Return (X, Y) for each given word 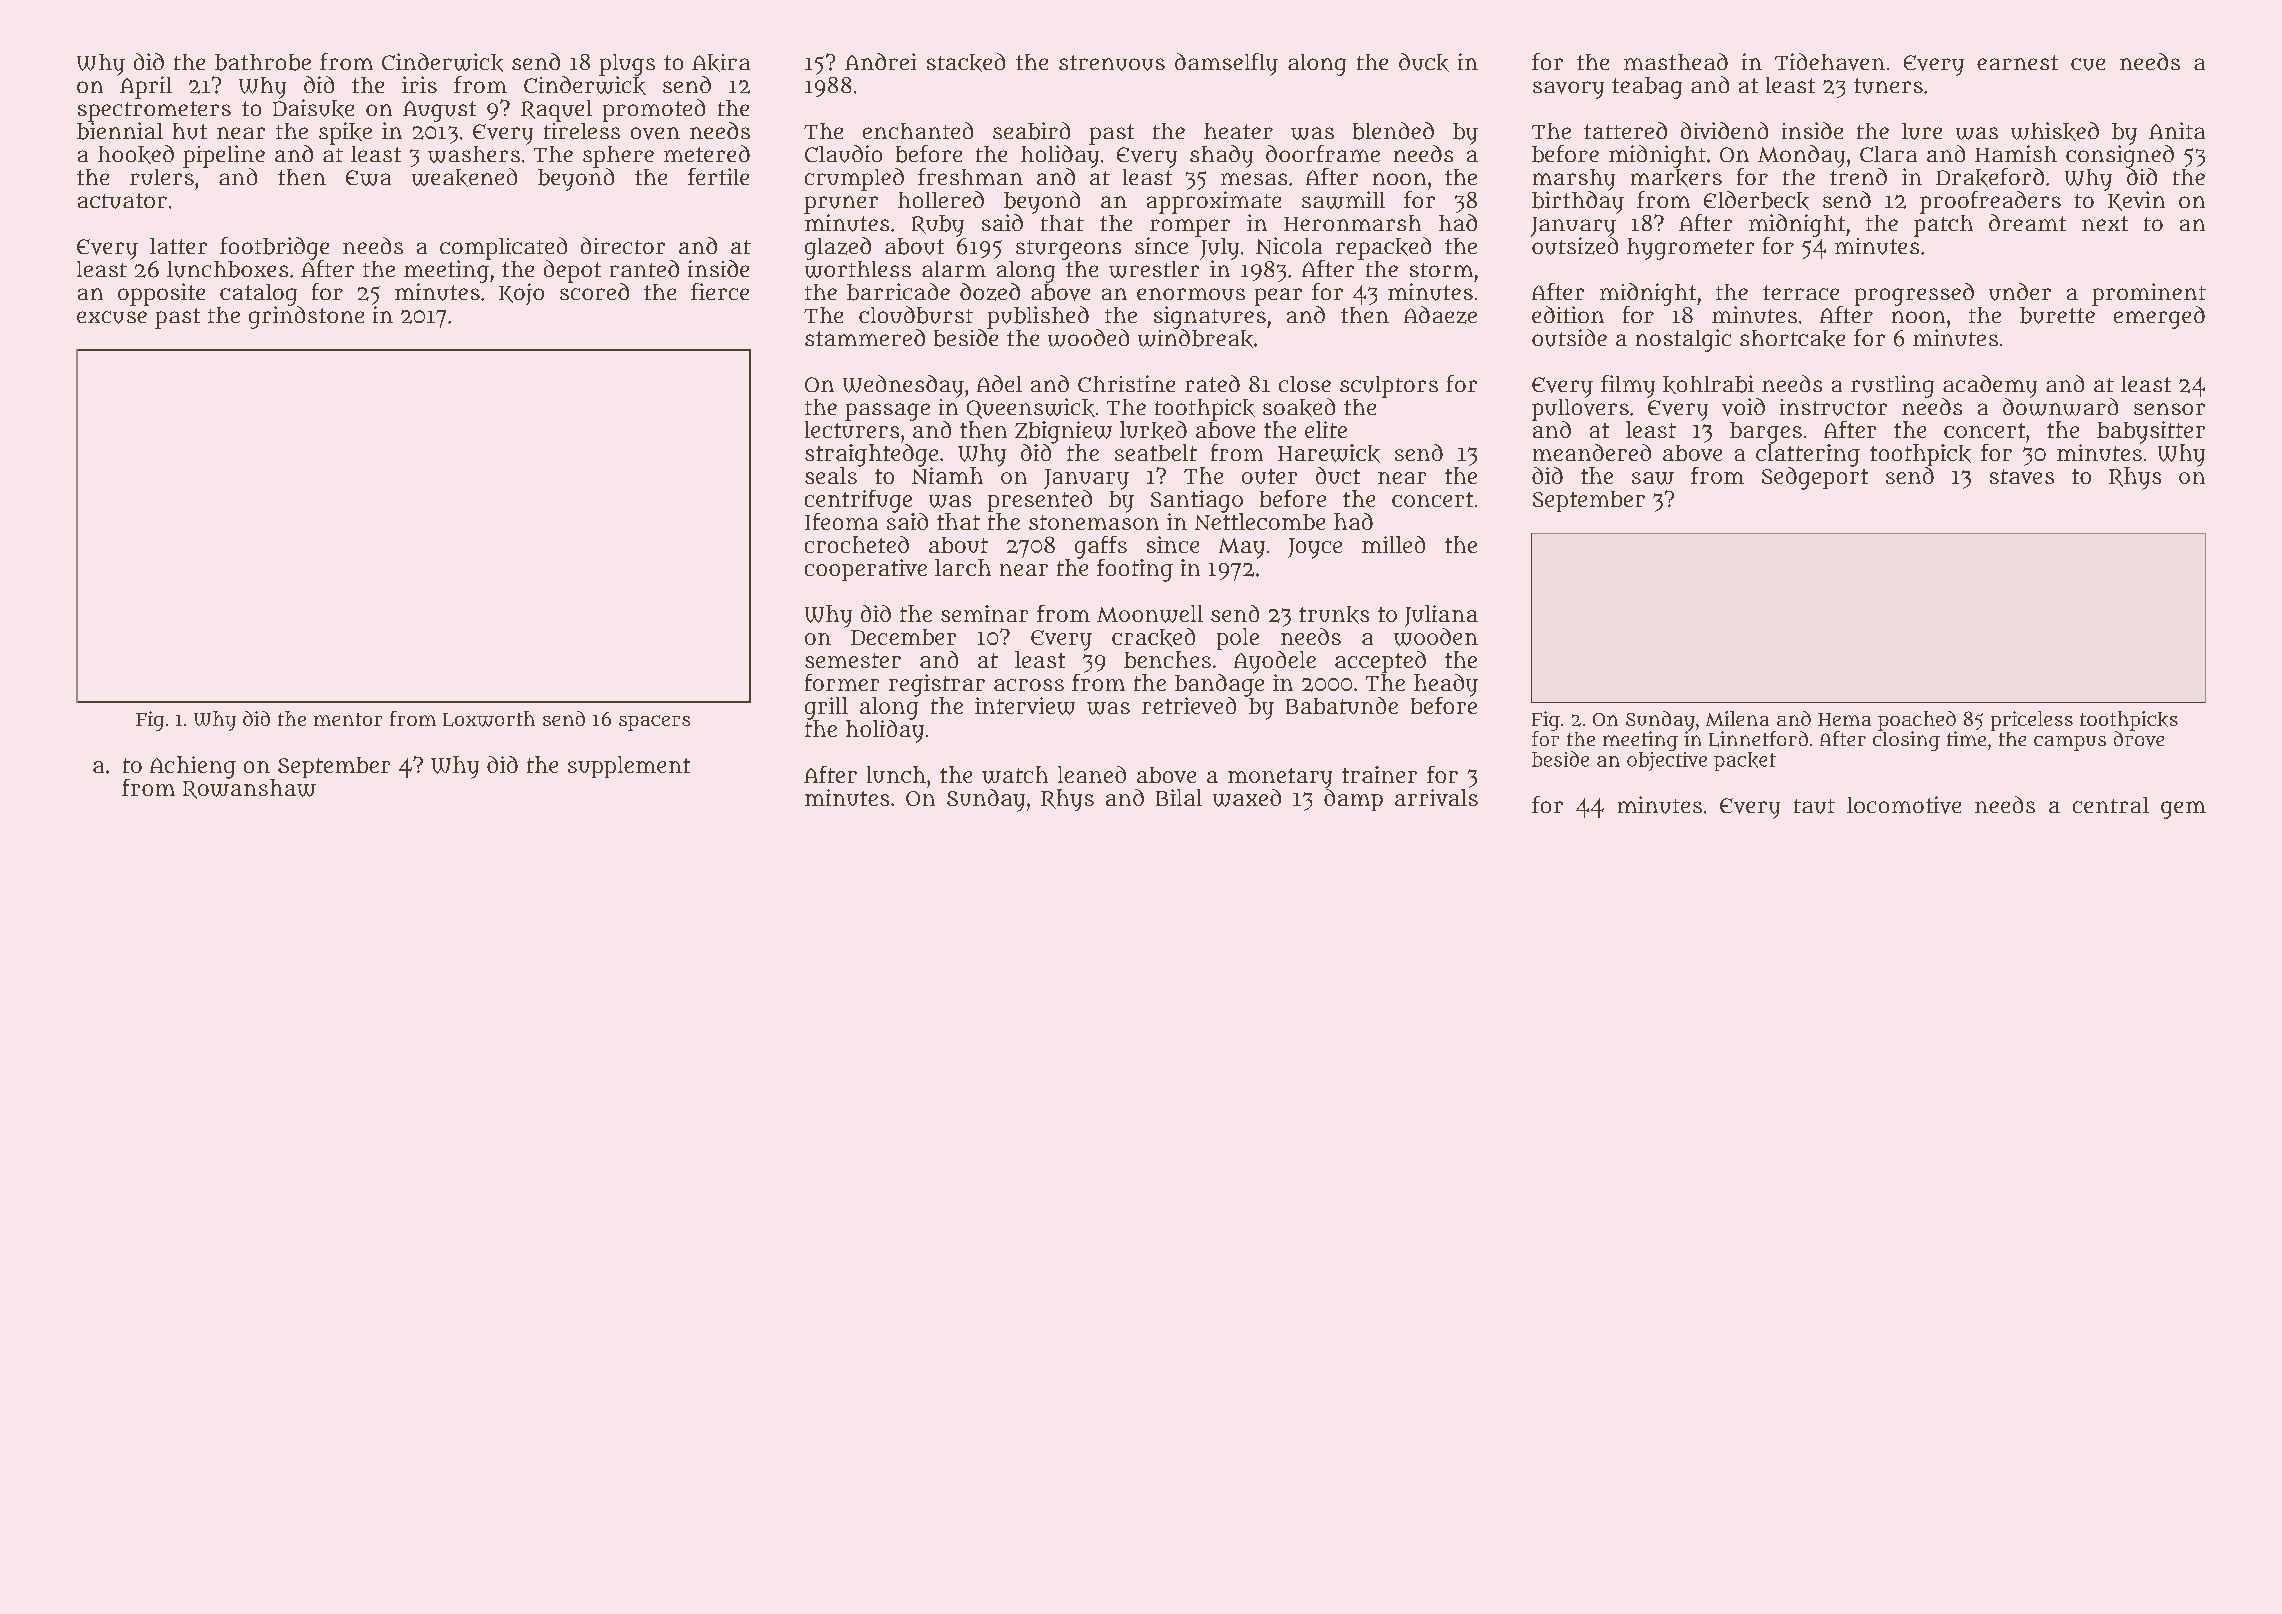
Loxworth (489, 719)
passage (887, 412)
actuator (122, 201)
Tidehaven (1830, 62)
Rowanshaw (249, 789)
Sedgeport (1815, 478)
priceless (2032, 721)
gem (2183, 810)
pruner (841, 205)
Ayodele (1275, 662)
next (2105, 223)
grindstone (306, 317)
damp (1353, 800)
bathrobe (263, 62)
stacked (966, 62)
